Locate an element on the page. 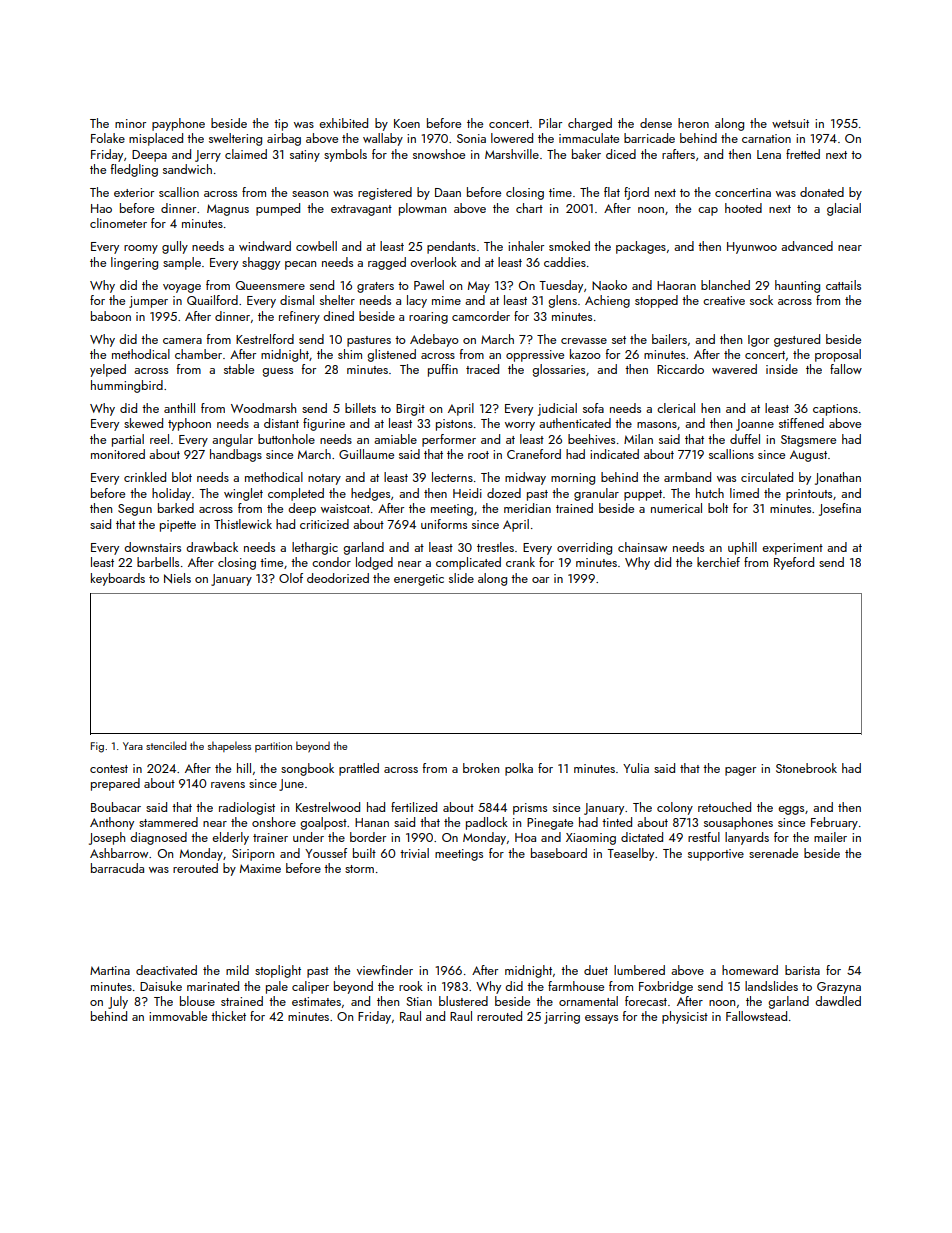 The height and width of the page is (1233, 952). windward is located at coordinates (265, 246).
